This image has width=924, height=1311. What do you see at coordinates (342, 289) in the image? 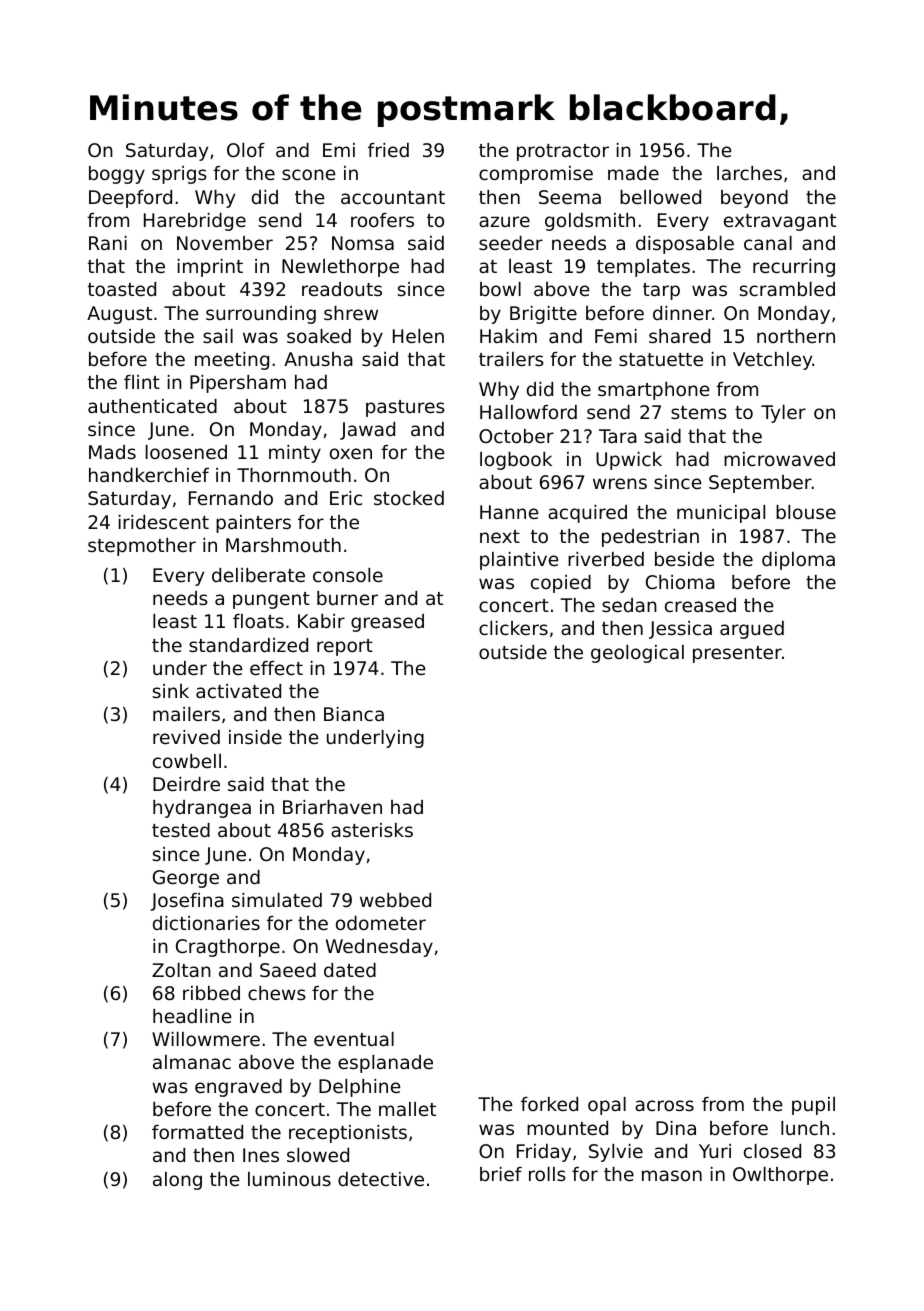
I see `readouts` at bounding box center [342, 289].
